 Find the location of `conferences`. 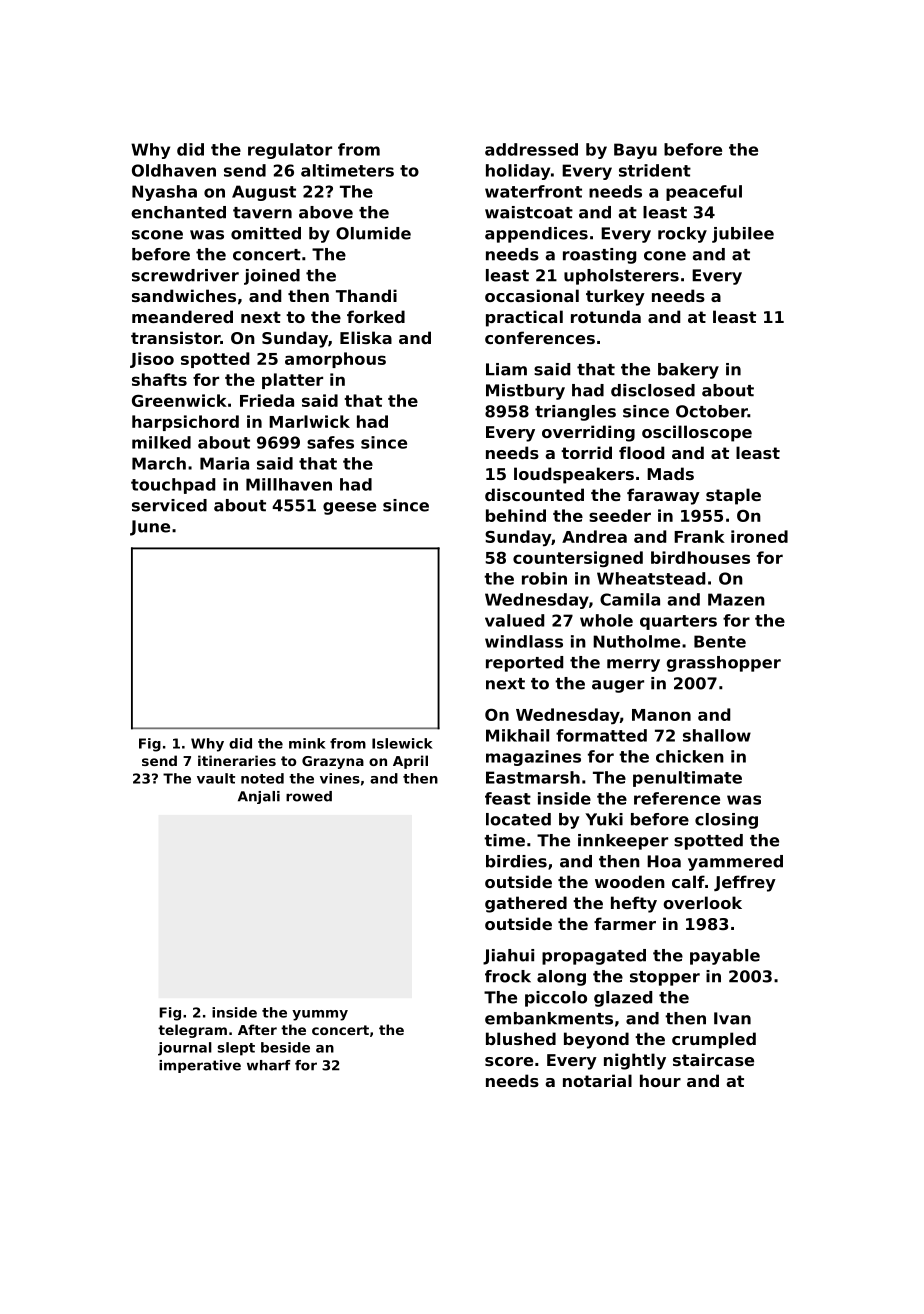

conferences is located at coordinates (540, 337).
